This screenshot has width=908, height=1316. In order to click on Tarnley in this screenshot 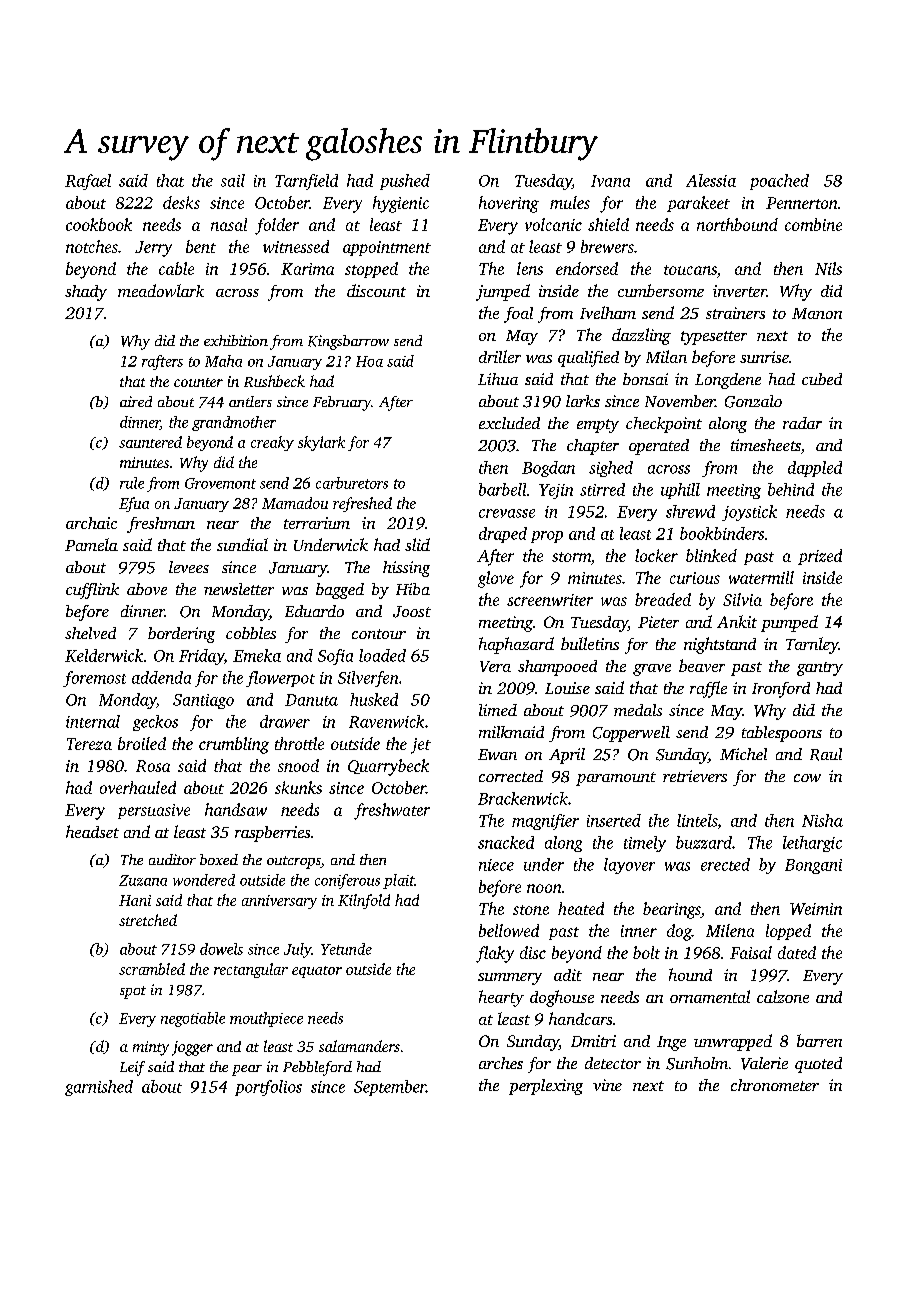, I will do `click(812, 645)`.
